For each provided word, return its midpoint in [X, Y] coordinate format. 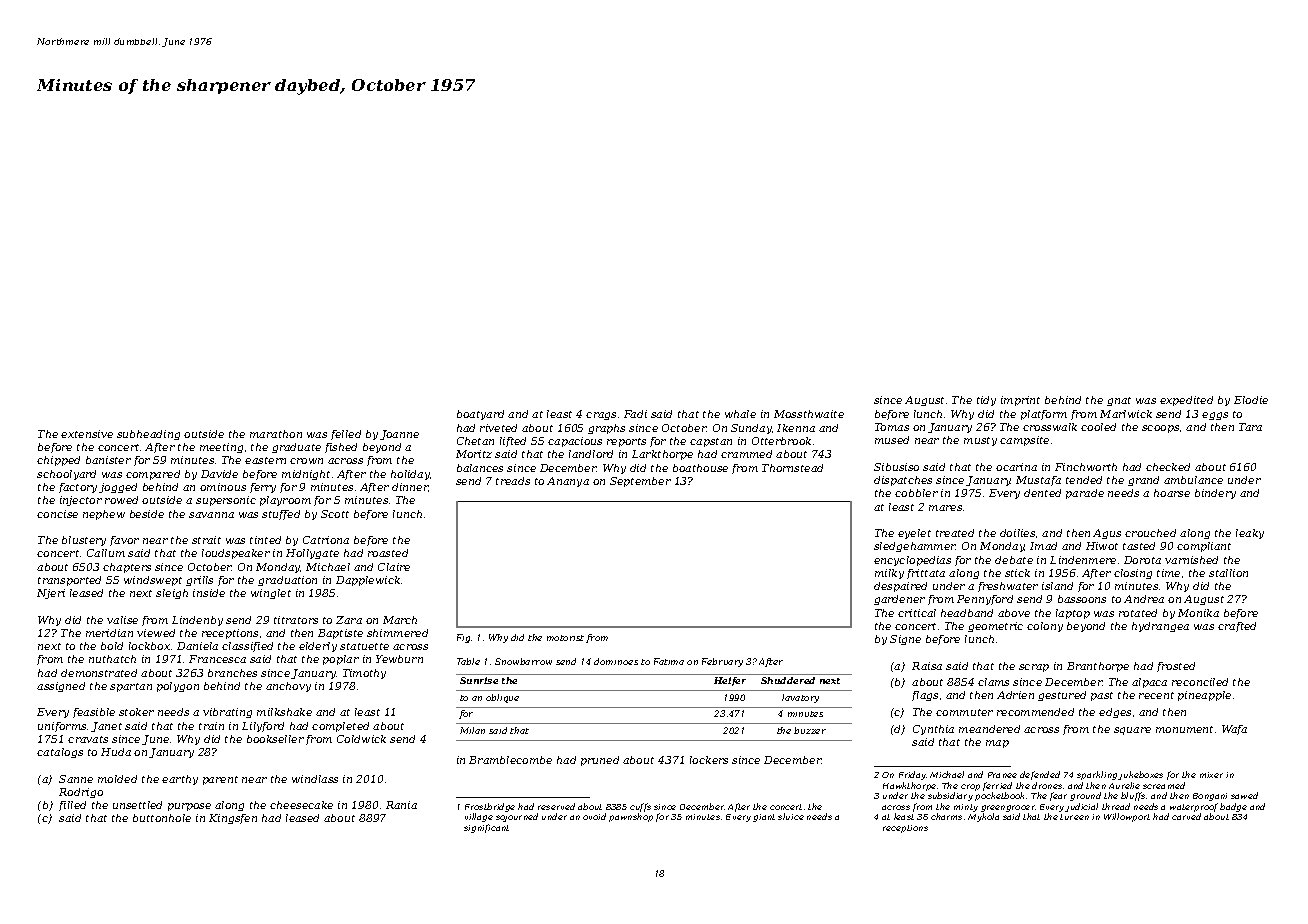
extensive [87, 434]
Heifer [730, 681]
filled [72, 806]
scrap [1034, 668]
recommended [1035, 712]
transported [69, 581]
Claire [394, 567]
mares [945, 508]
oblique [502, 698]
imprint [1020, 401]
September [640, 482]
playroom [285, 501]
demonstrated [99, 673]
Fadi [635, 414]
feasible [94, 713]
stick [1017, 573]
